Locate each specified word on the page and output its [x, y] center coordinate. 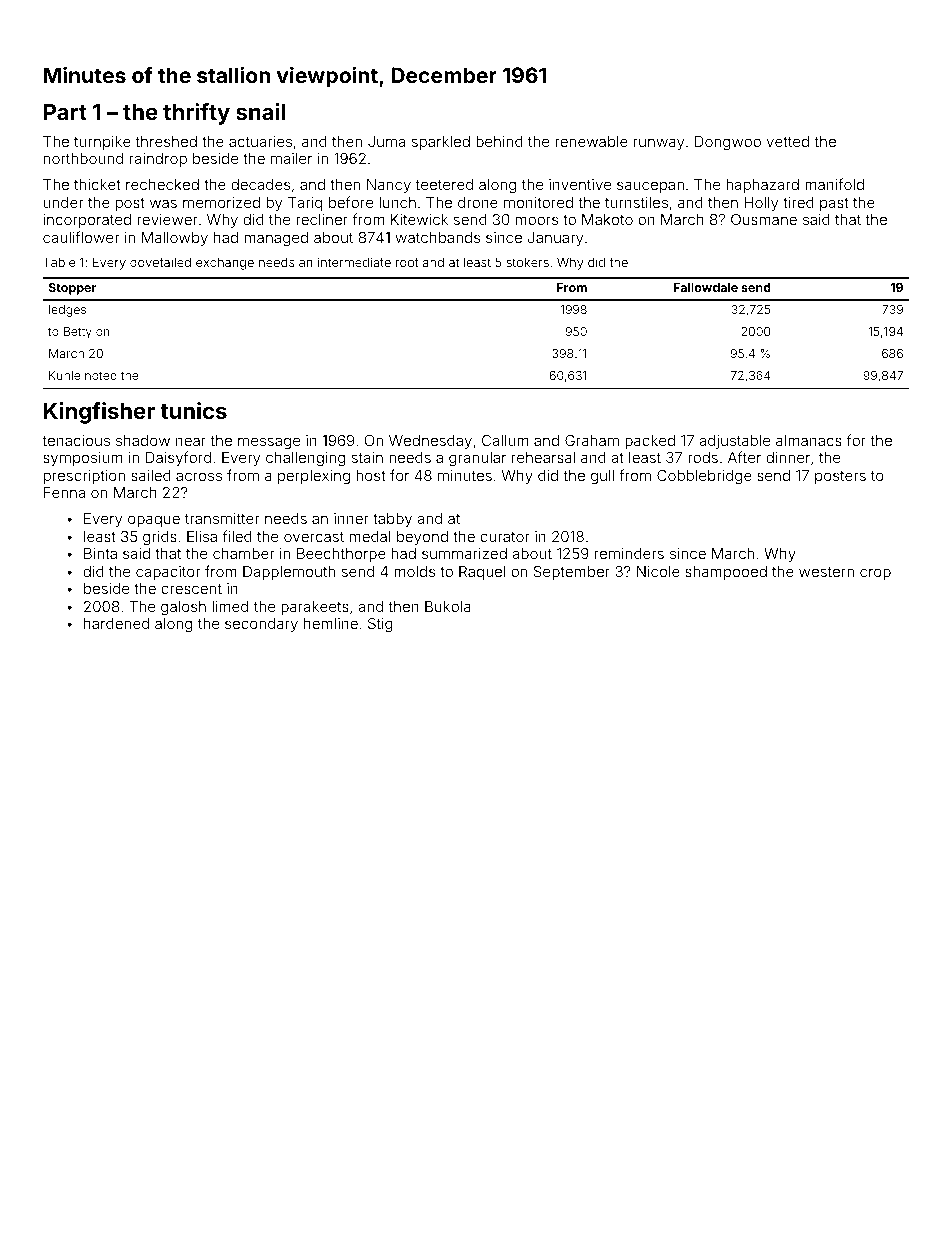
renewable [591, 141]
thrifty [196, 114]
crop [875, 574]
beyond [422, 538]
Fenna [64, 492]
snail [260, 111]
